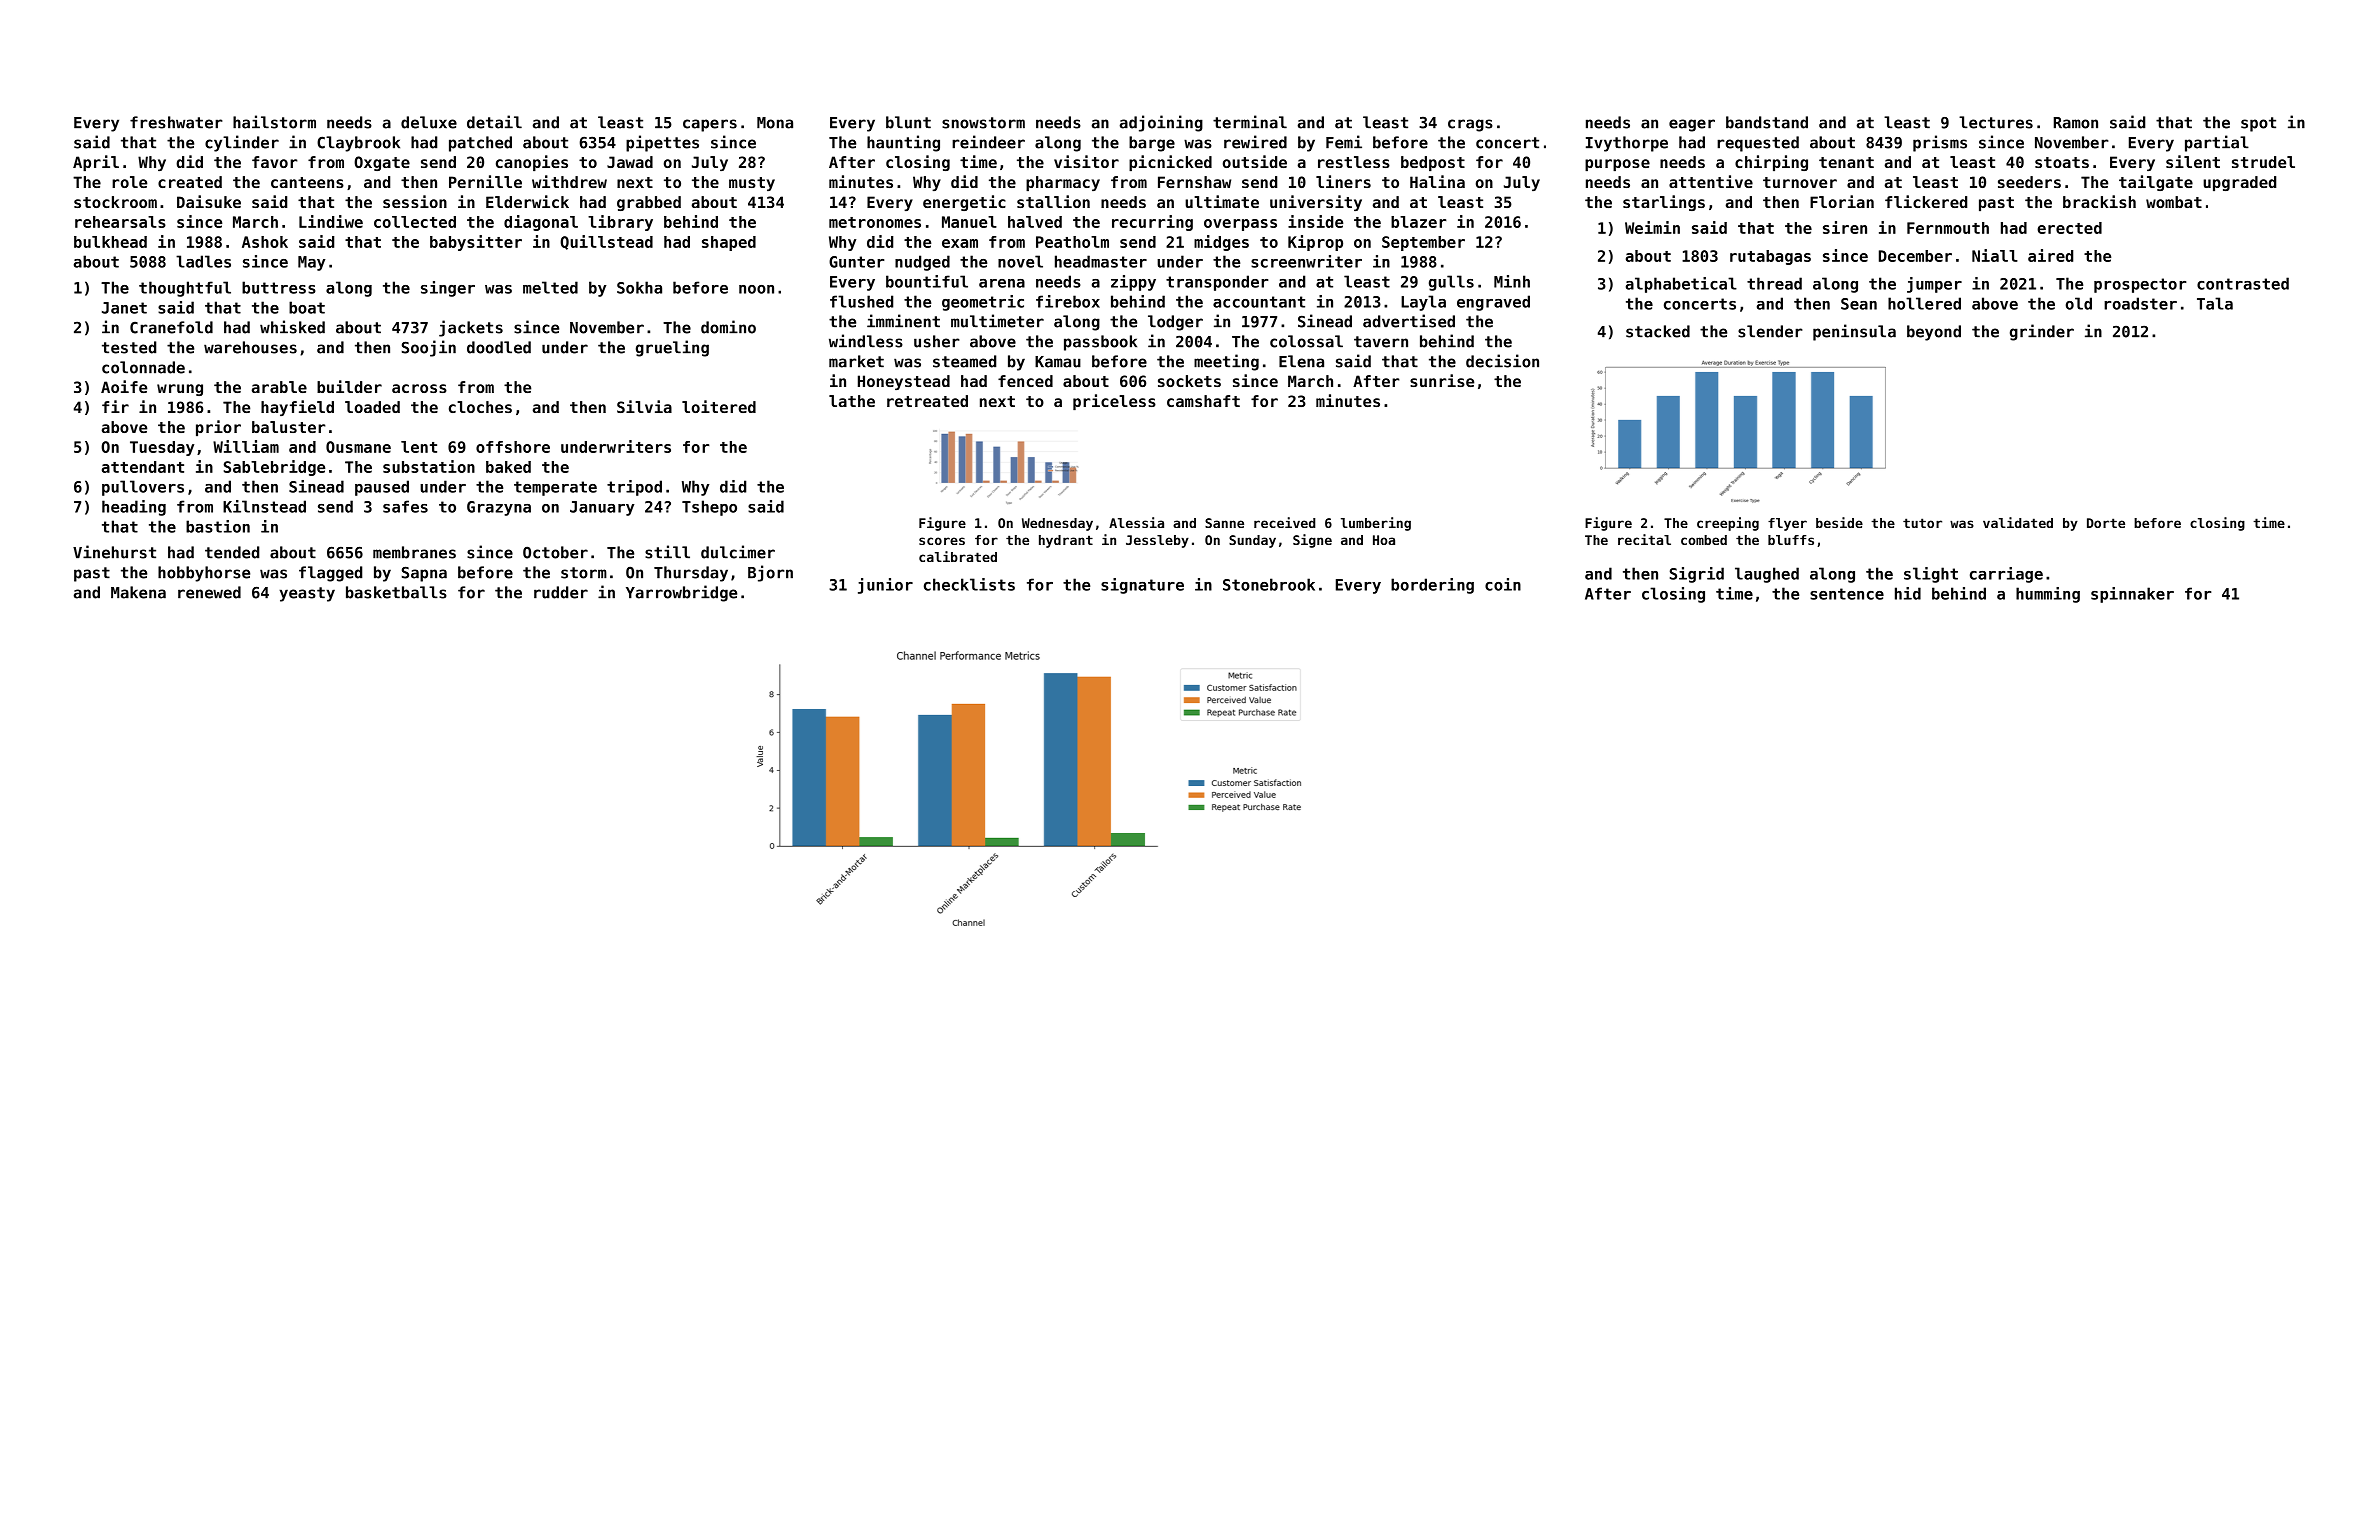  I want to click on Dorte, so click(2106, 523).
